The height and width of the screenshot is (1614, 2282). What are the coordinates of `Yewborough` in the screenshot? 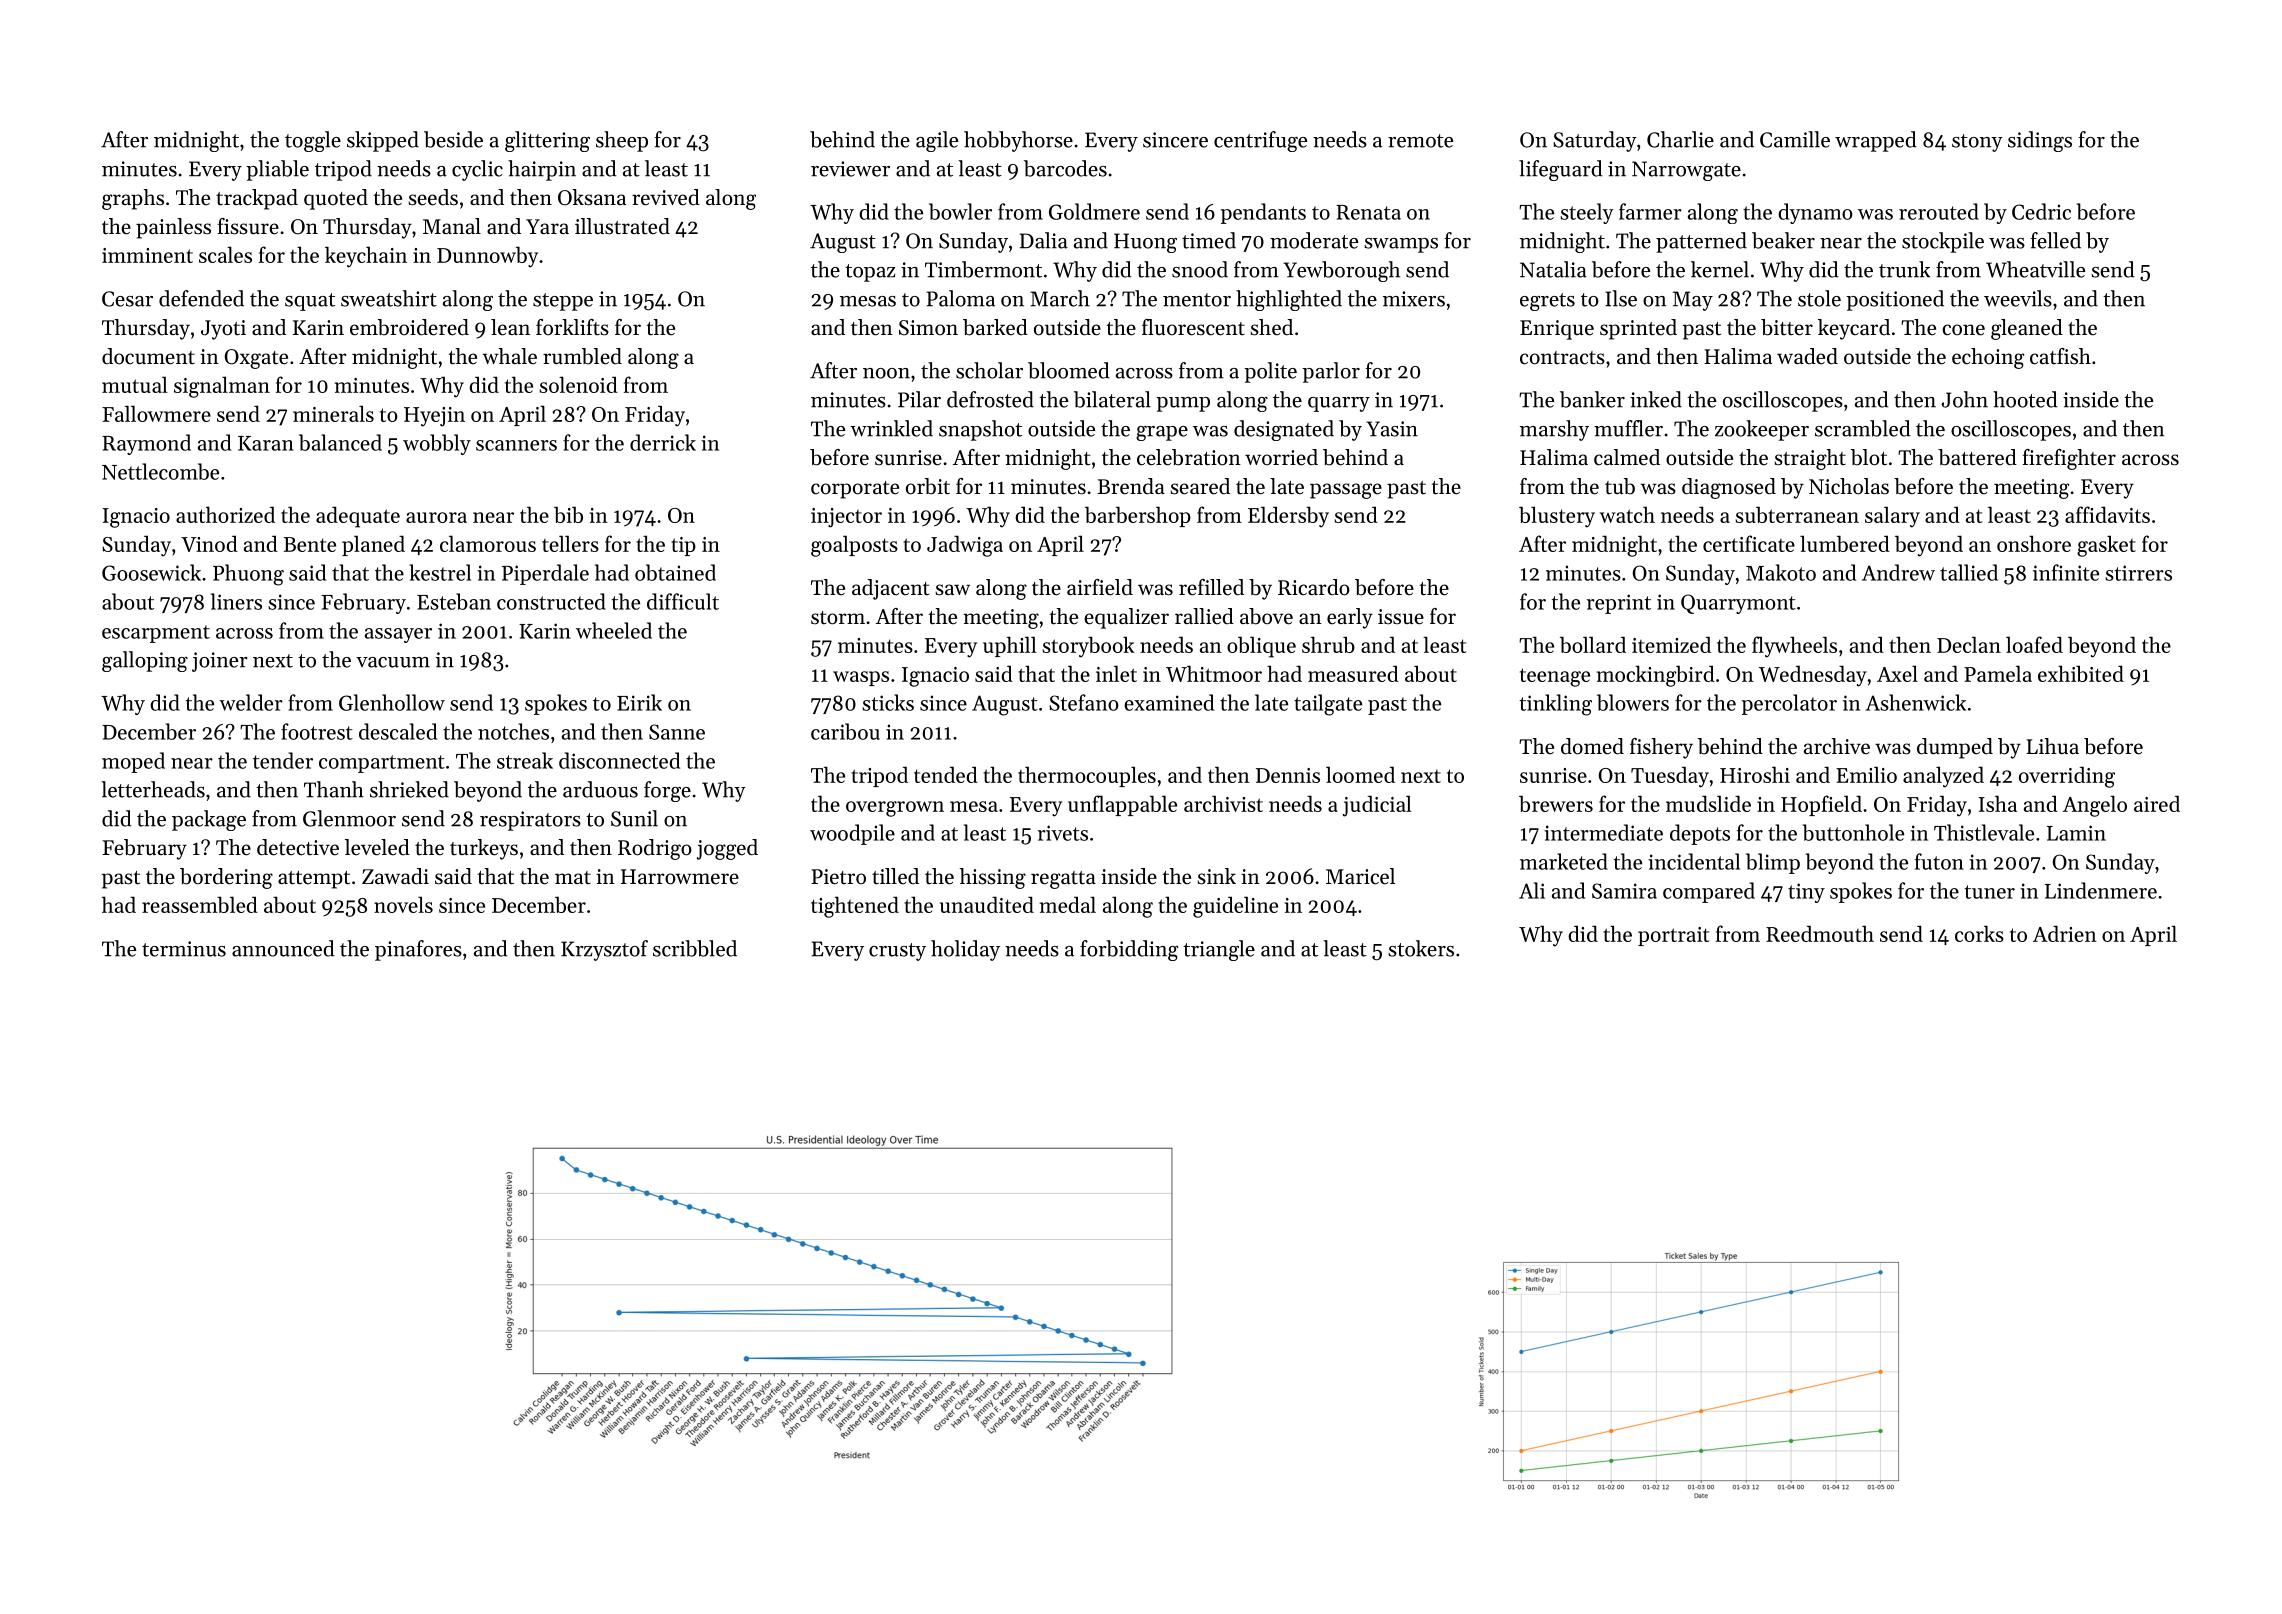 It's located at (1341, 271).
